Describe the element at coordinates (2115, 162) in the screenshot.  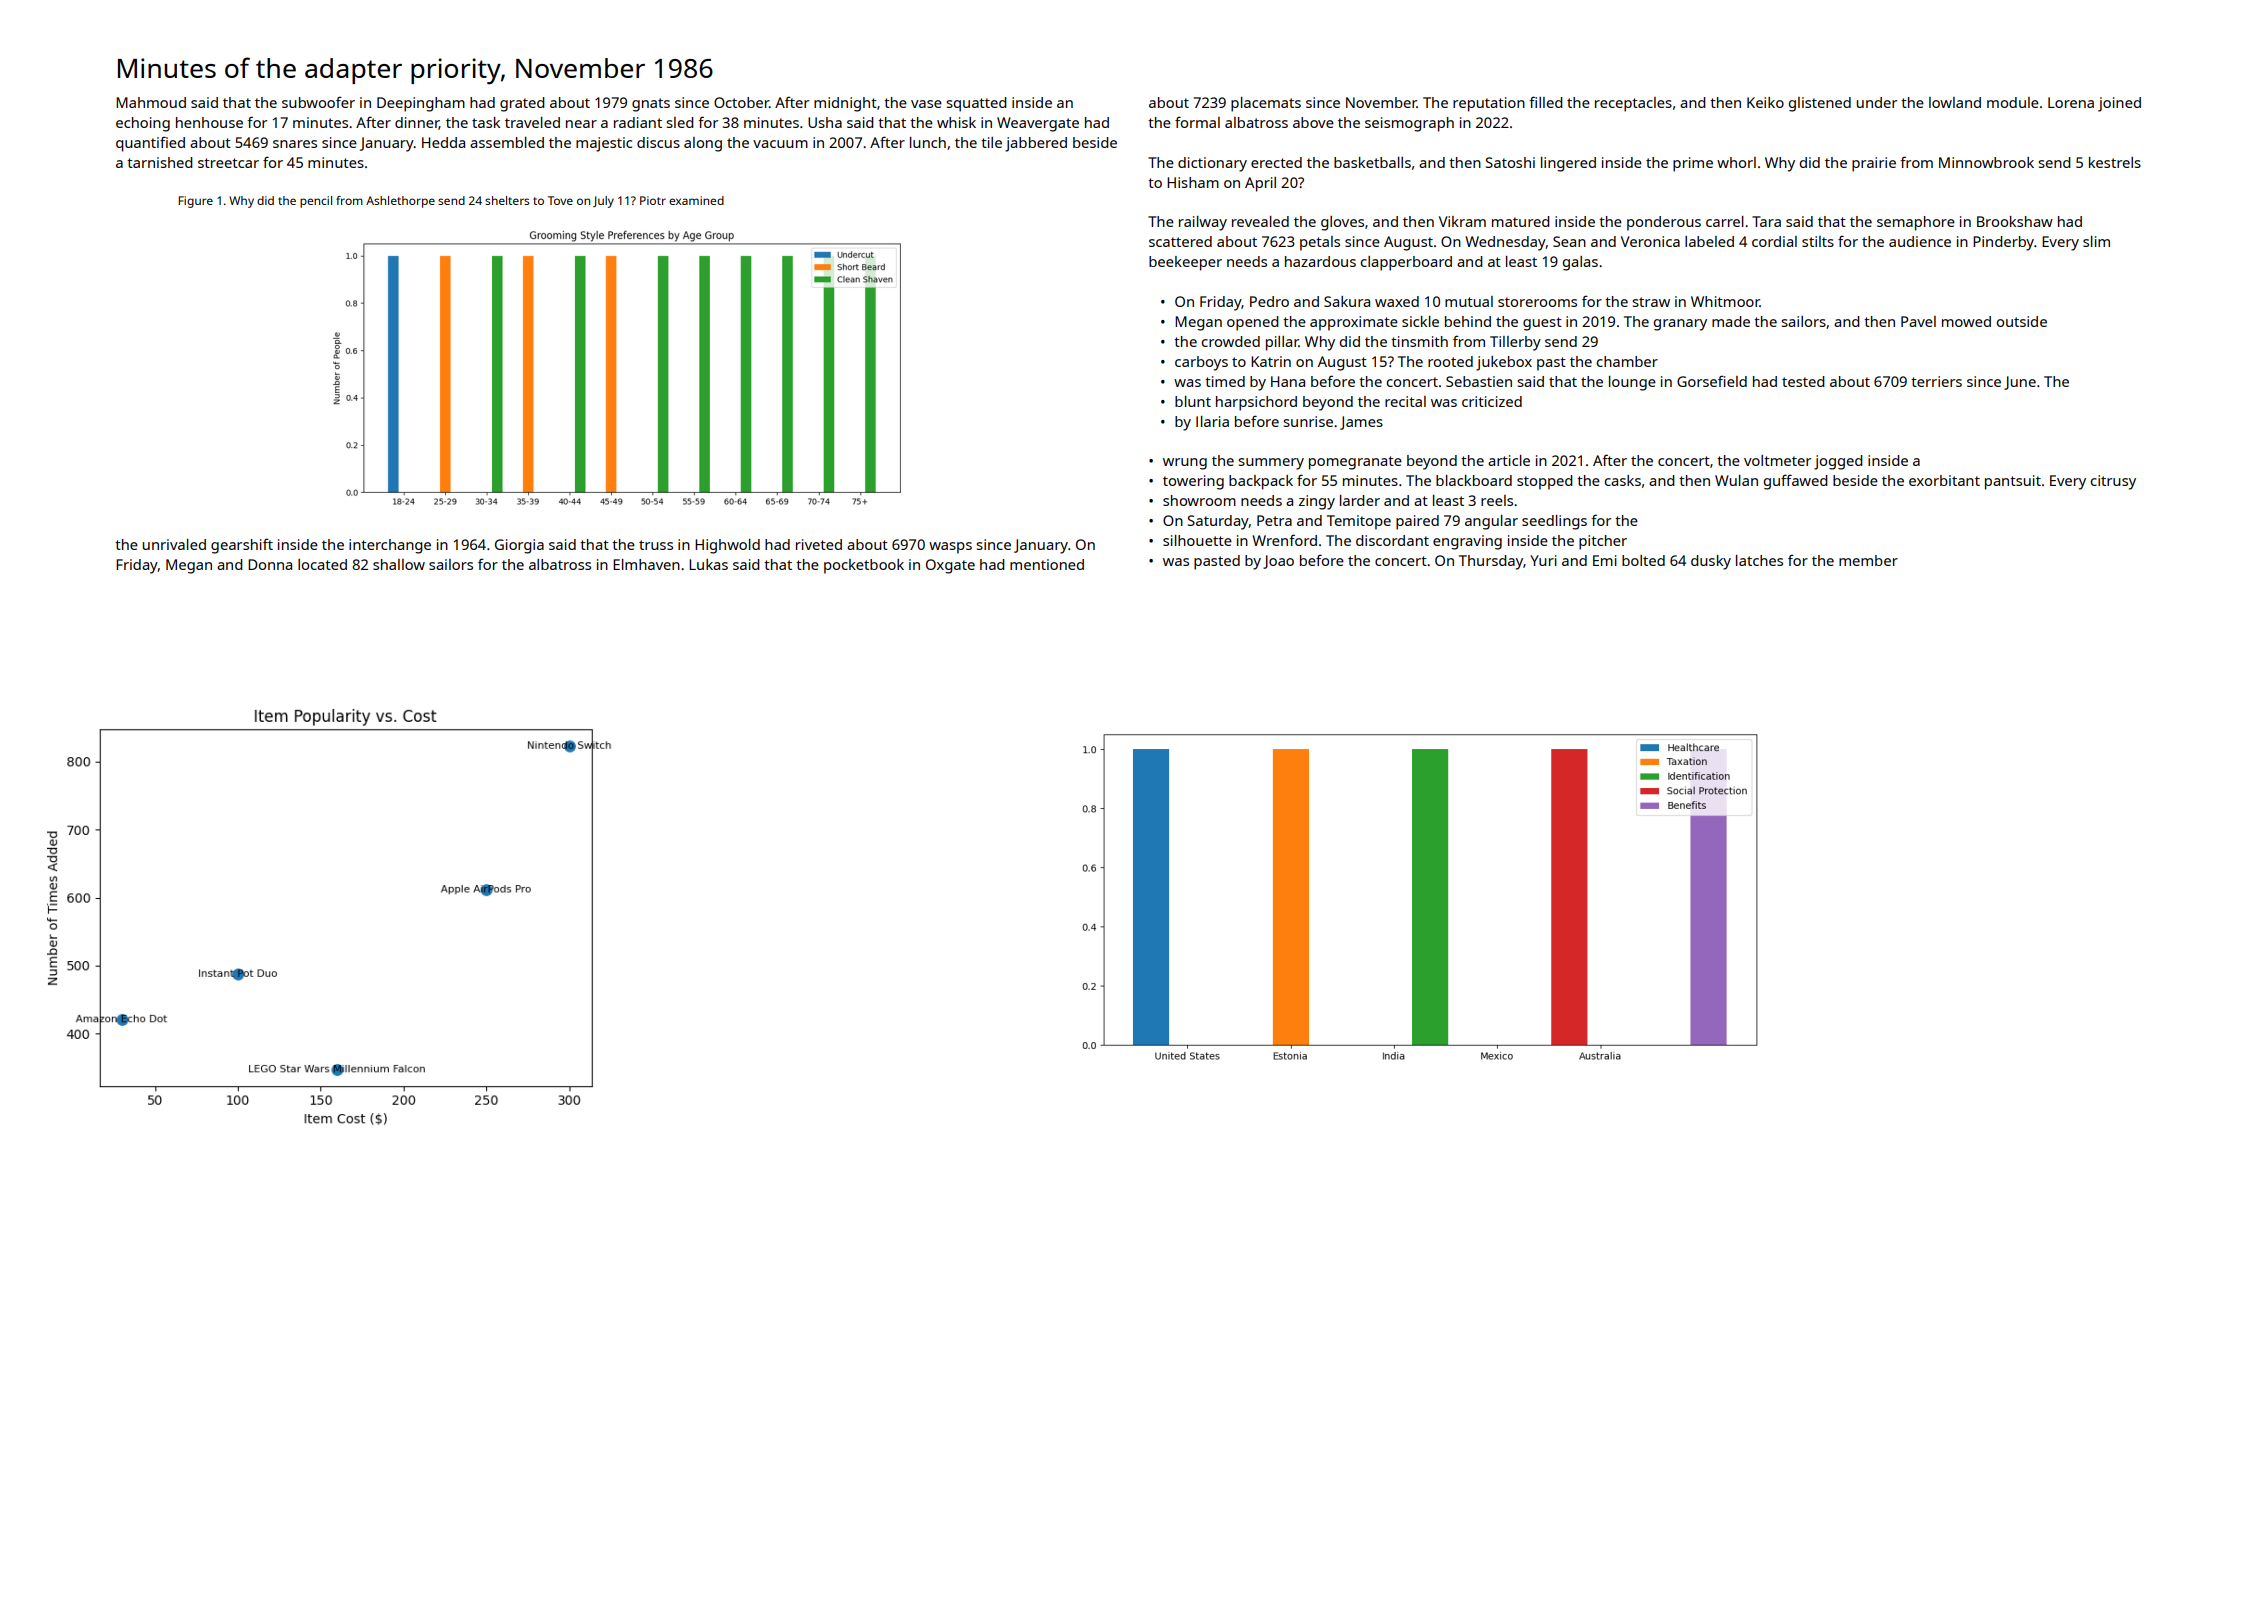
I see `kestrels` at that location.
